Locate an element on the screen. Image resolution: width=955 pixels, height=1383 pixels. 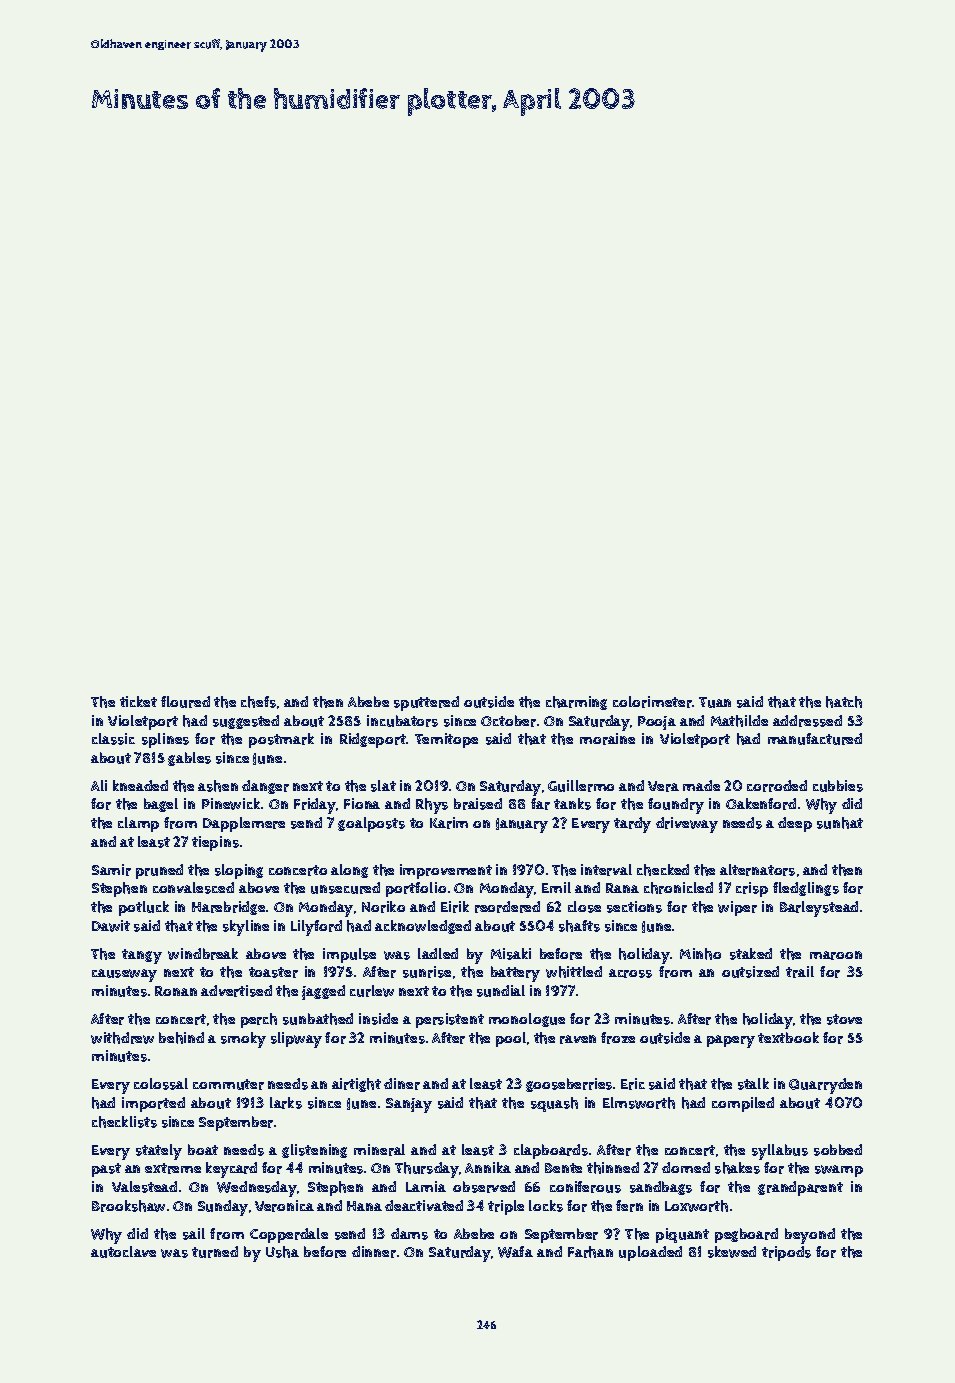
sections is located at coordinates (634, 907).
